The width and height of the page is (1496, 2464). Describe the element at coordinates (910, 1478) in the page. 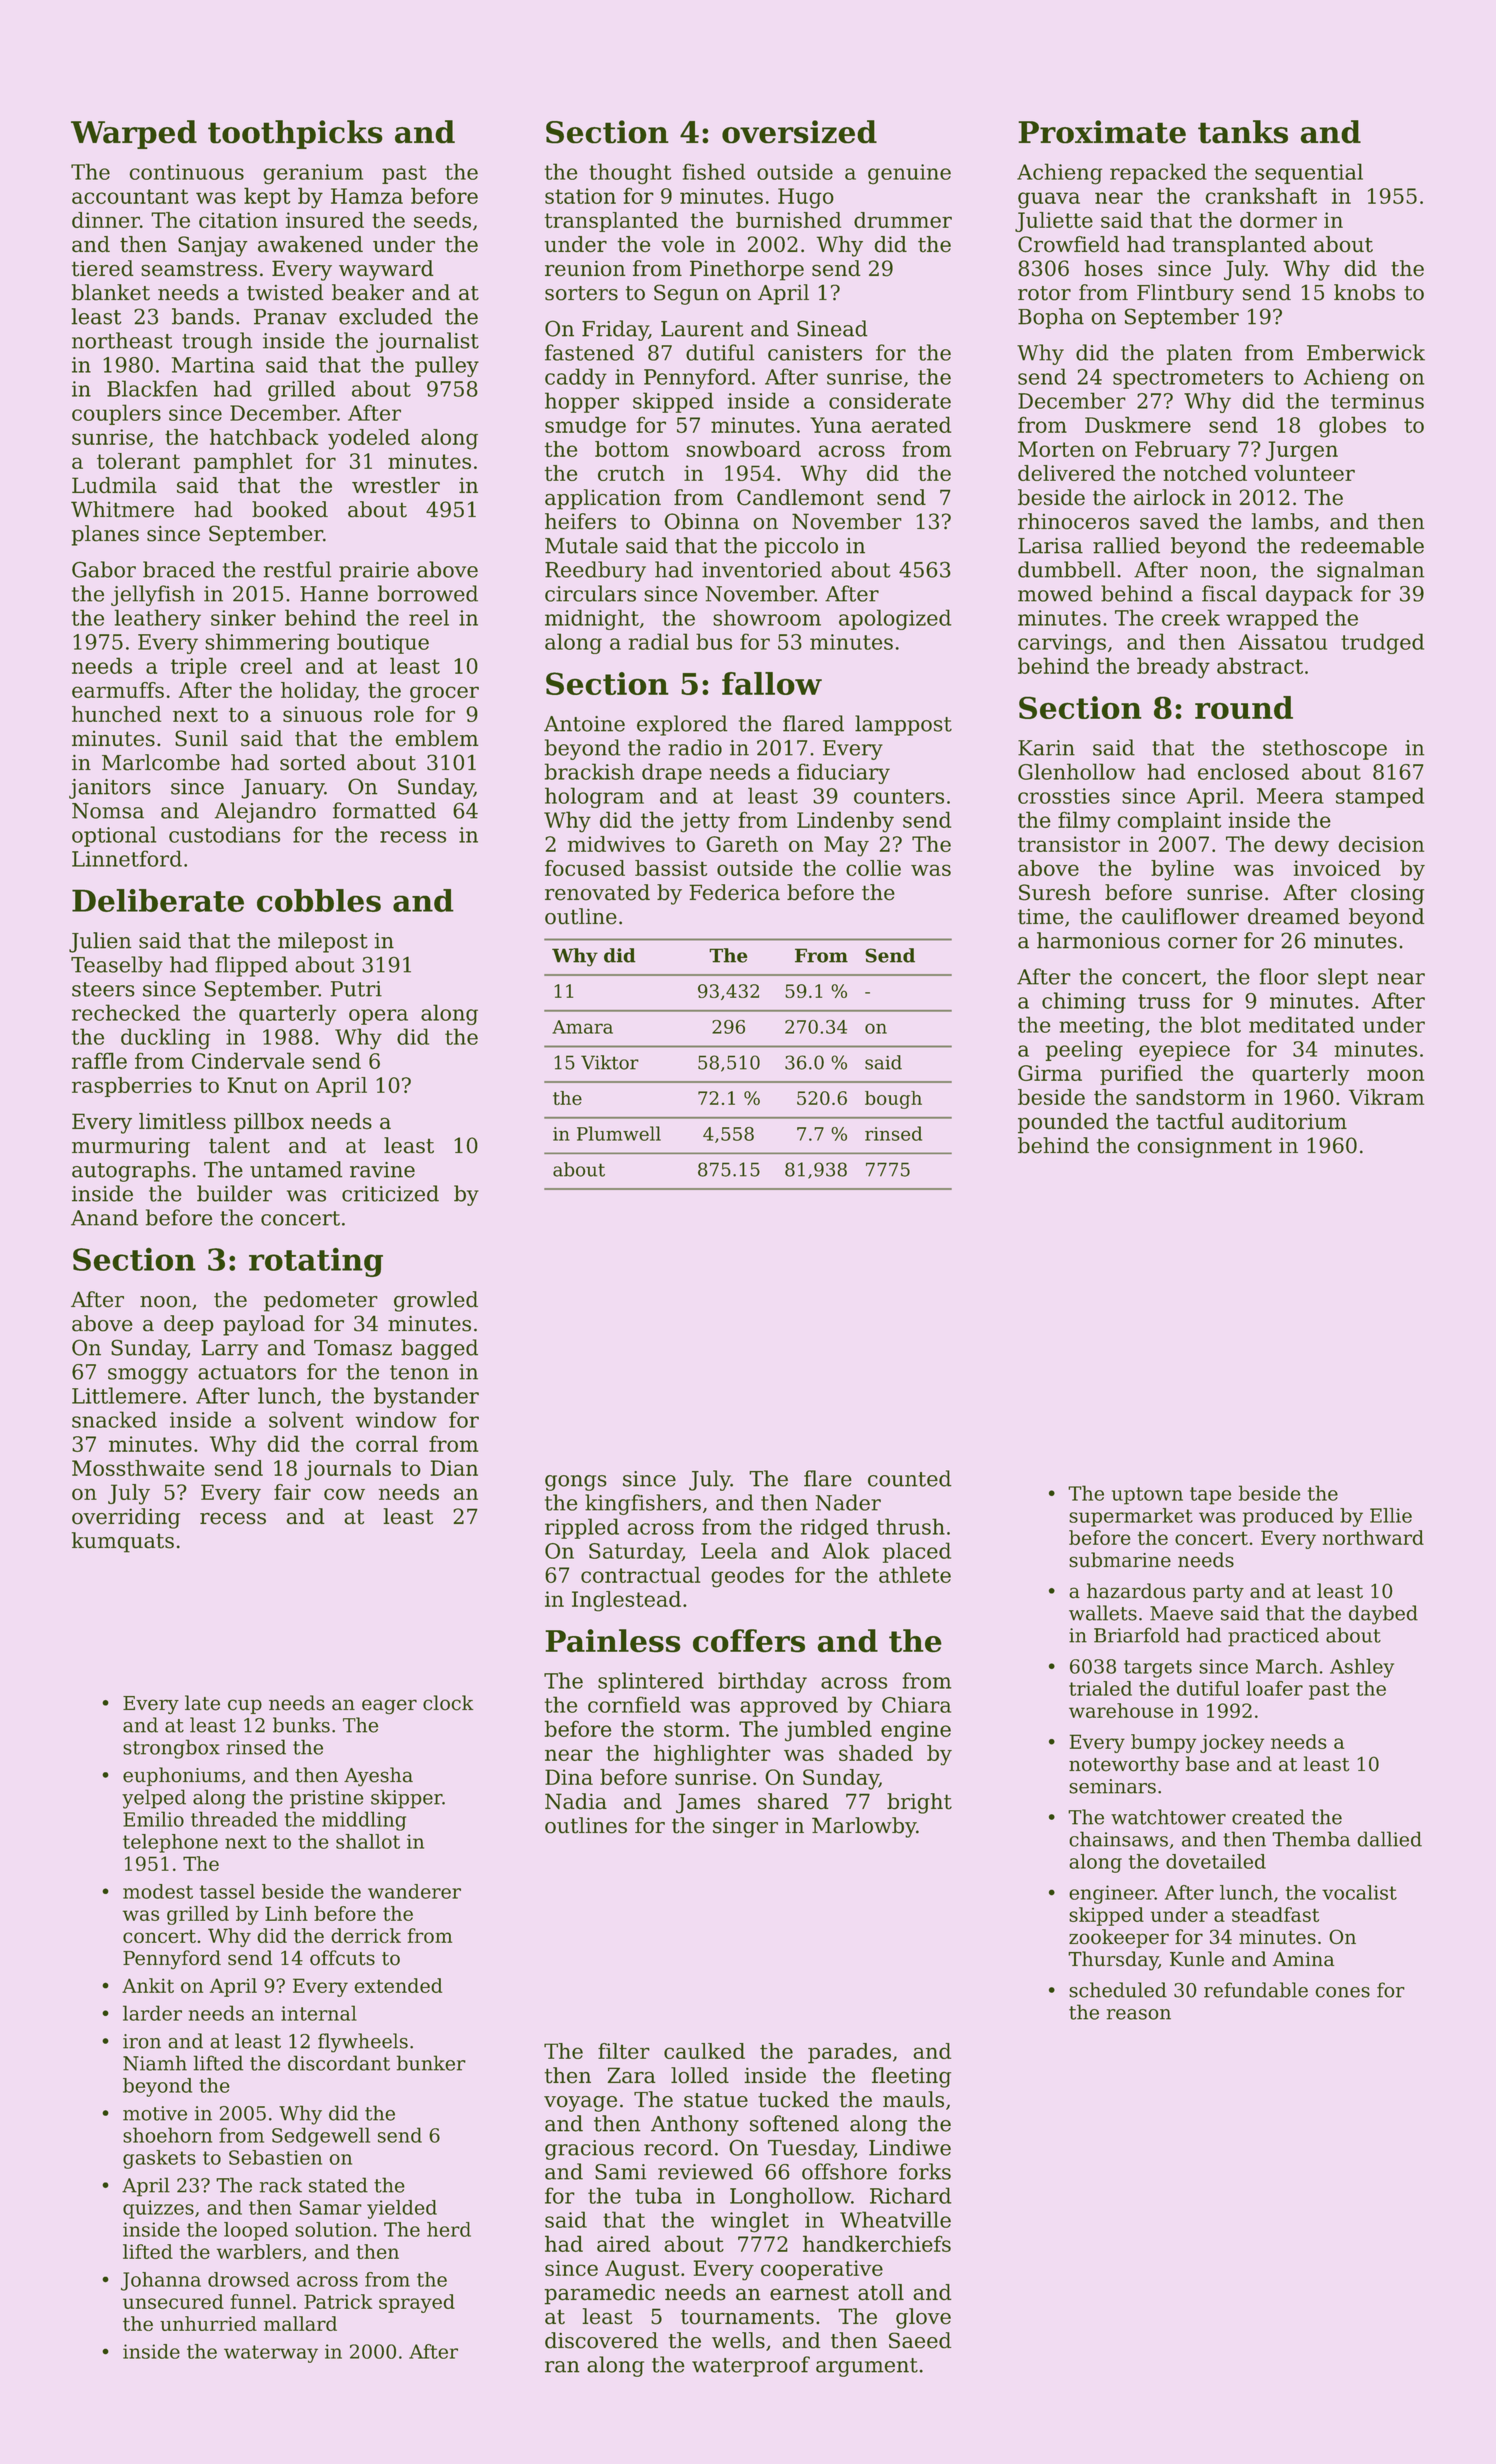

I see `counted` at that location.
